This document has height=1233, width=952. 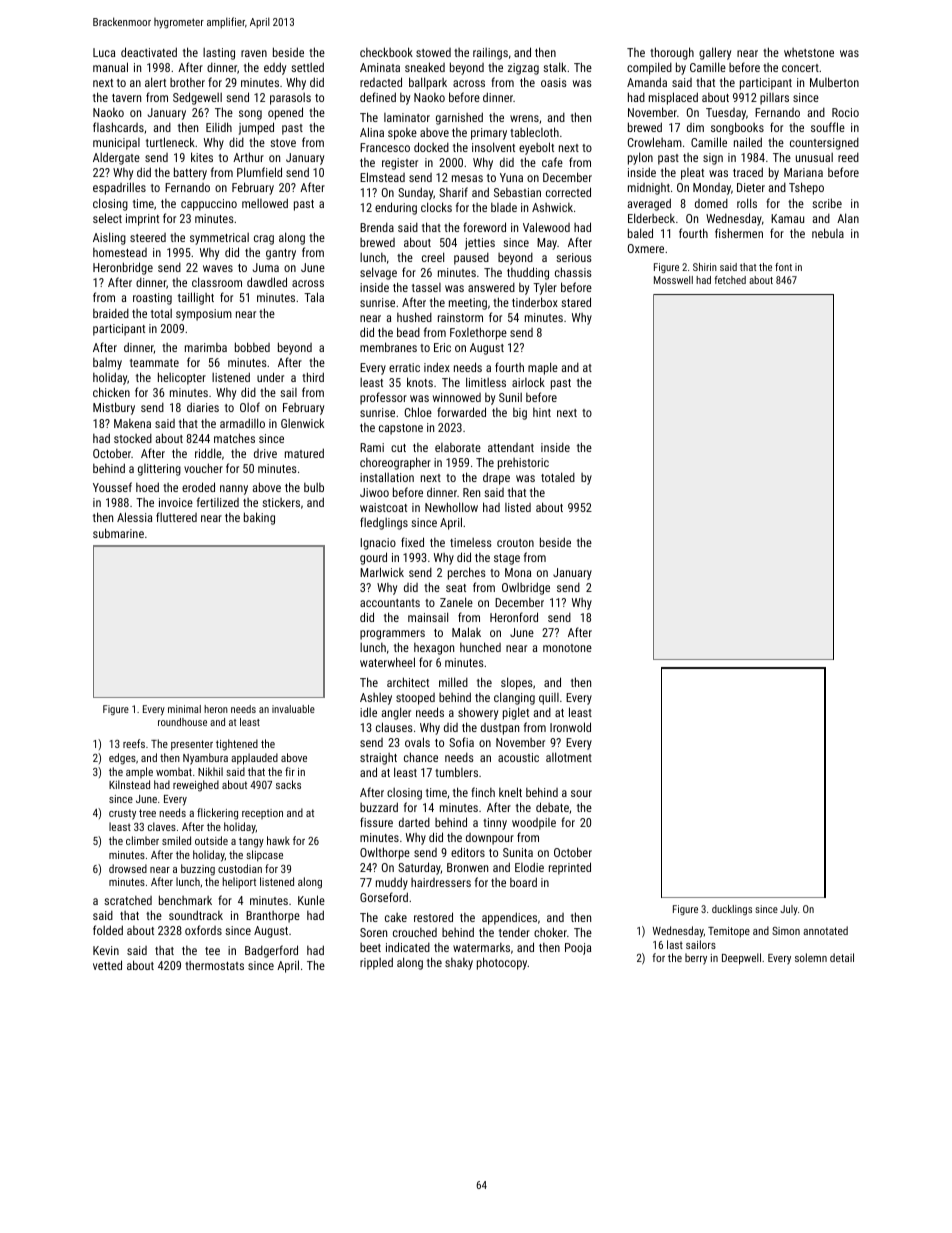 I want to click on fishermen, so click(x=739, y=233).
